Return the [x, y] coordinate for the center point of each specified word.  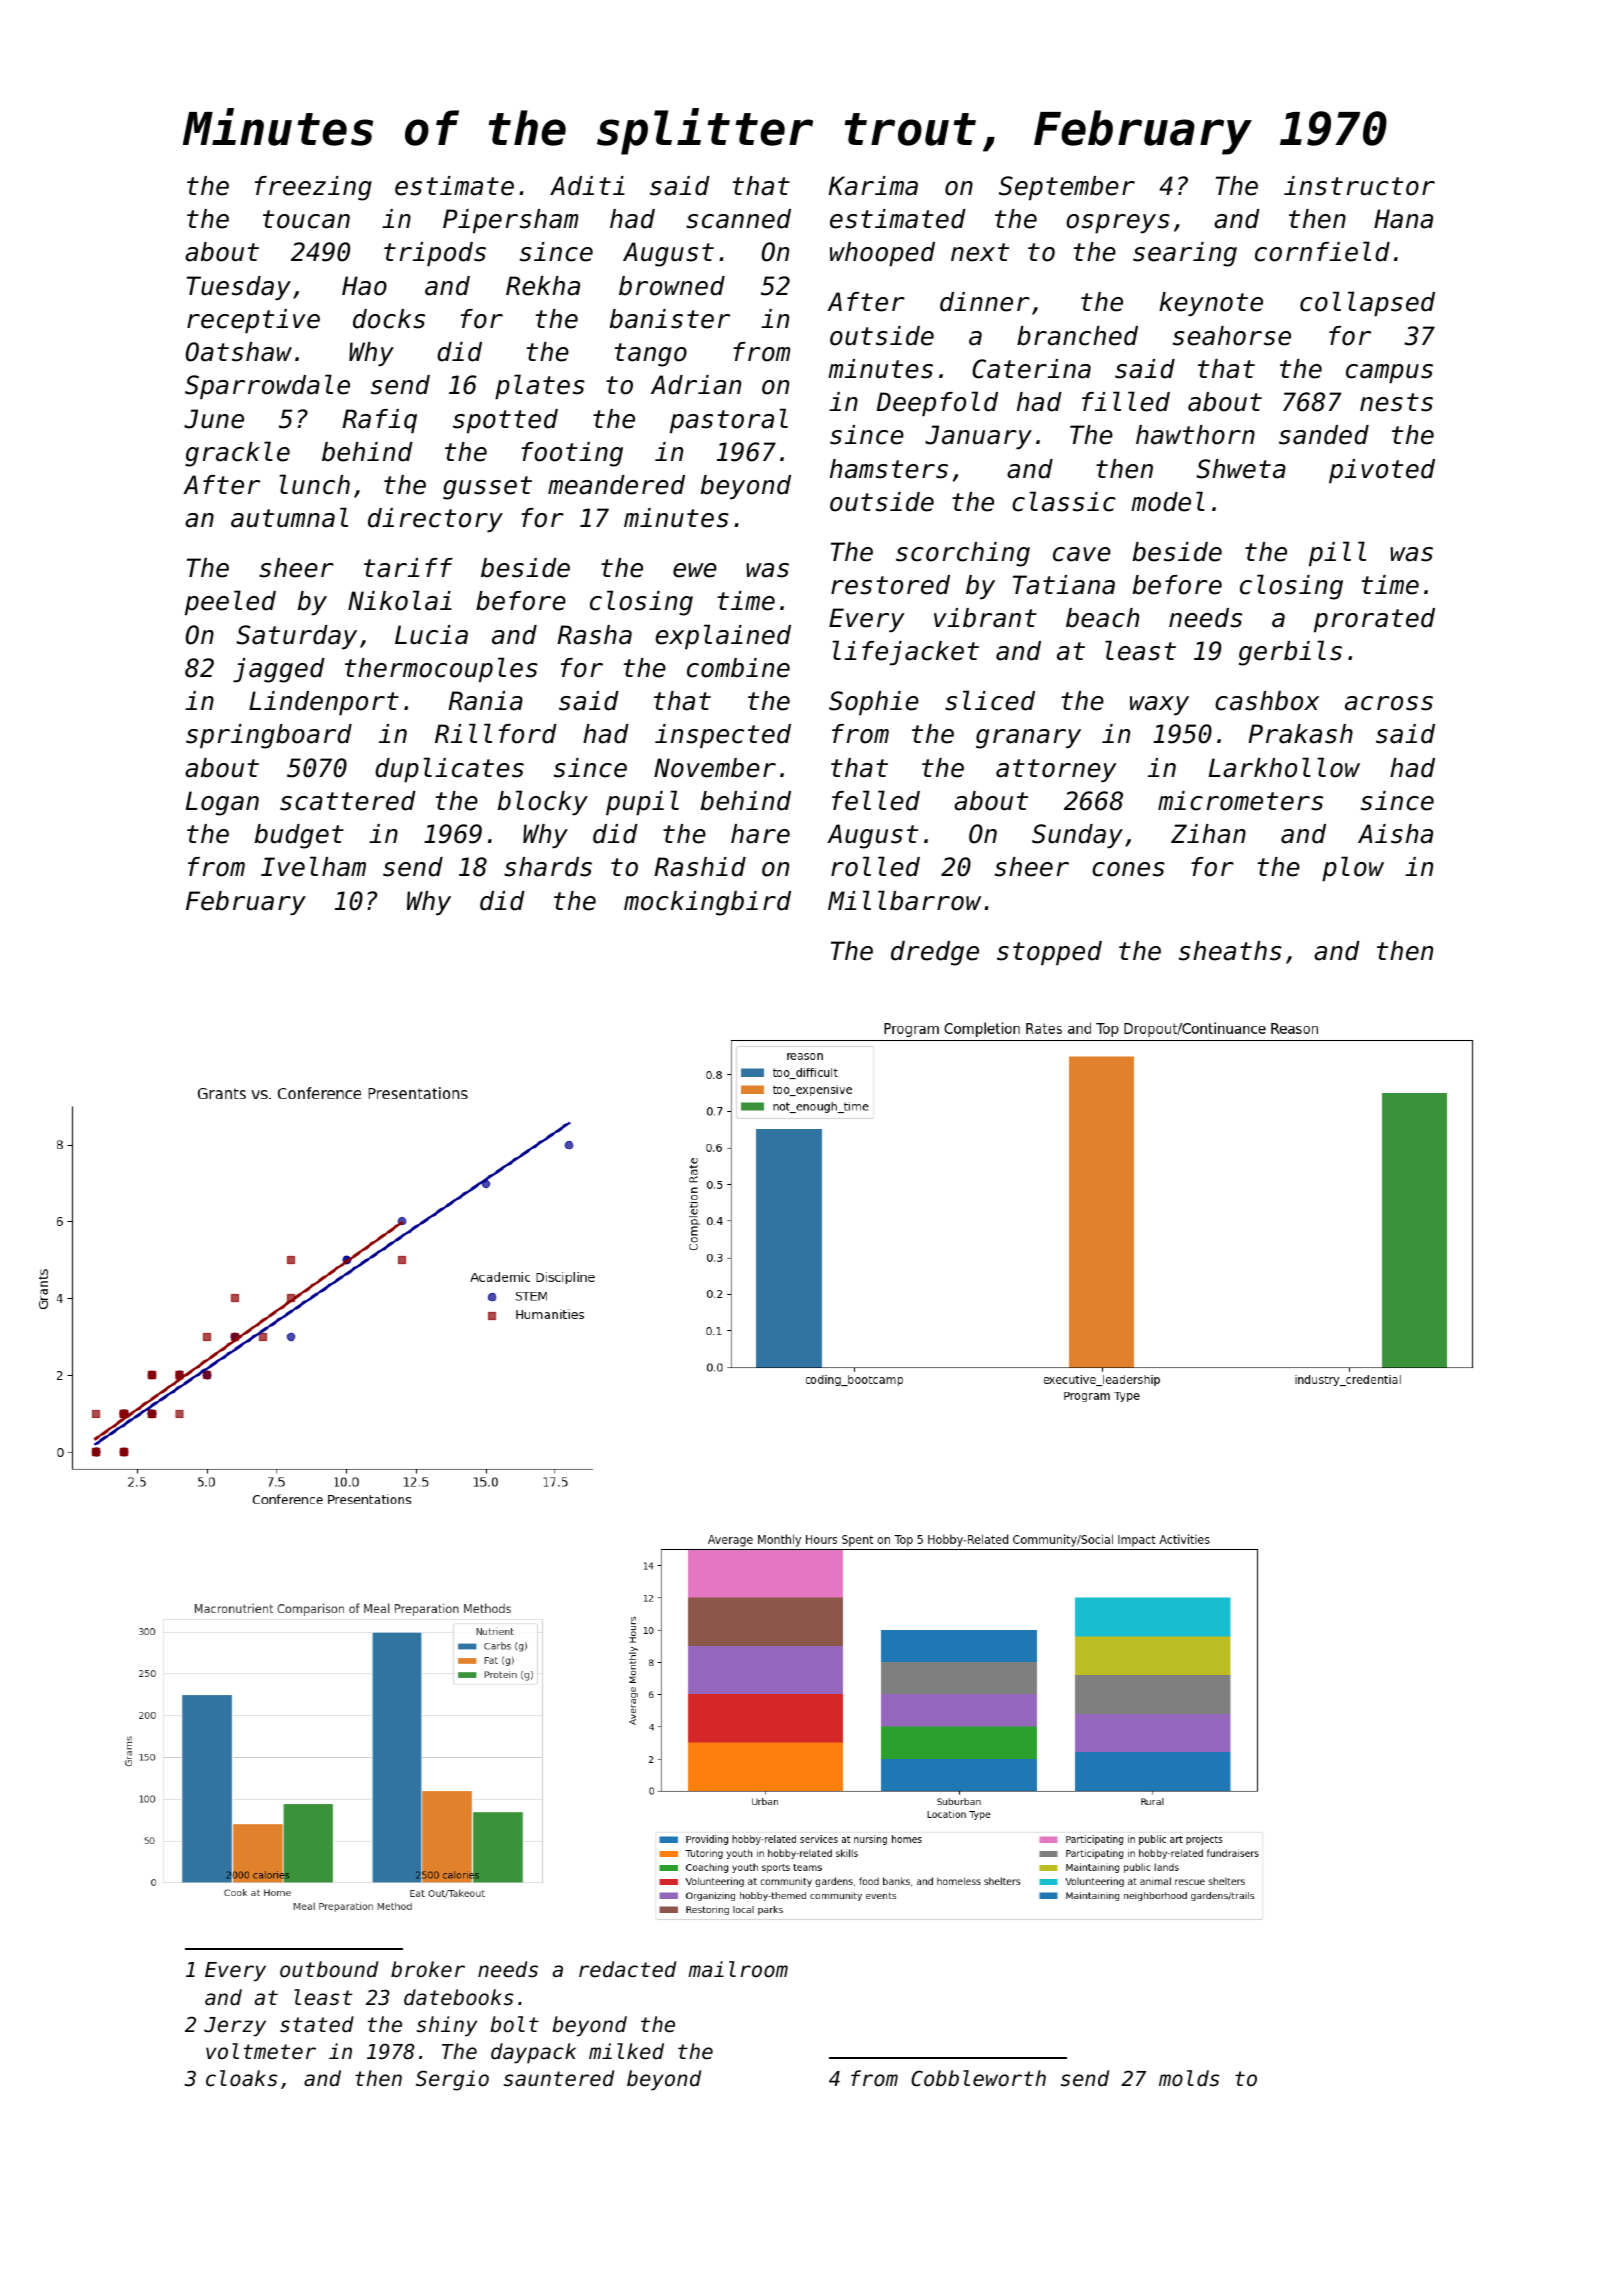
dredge [935, 953]
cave [1082, 554]
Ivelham [313, 866]
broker [428, 1969]
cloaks [241, 2078]
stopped [1049, 953]
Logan [222, 803]
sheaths [1230, 951]
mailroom [738, 1969]
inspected [723, 736]
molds [1189, 2078]
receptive [253, 321]
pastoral [729, 420]
